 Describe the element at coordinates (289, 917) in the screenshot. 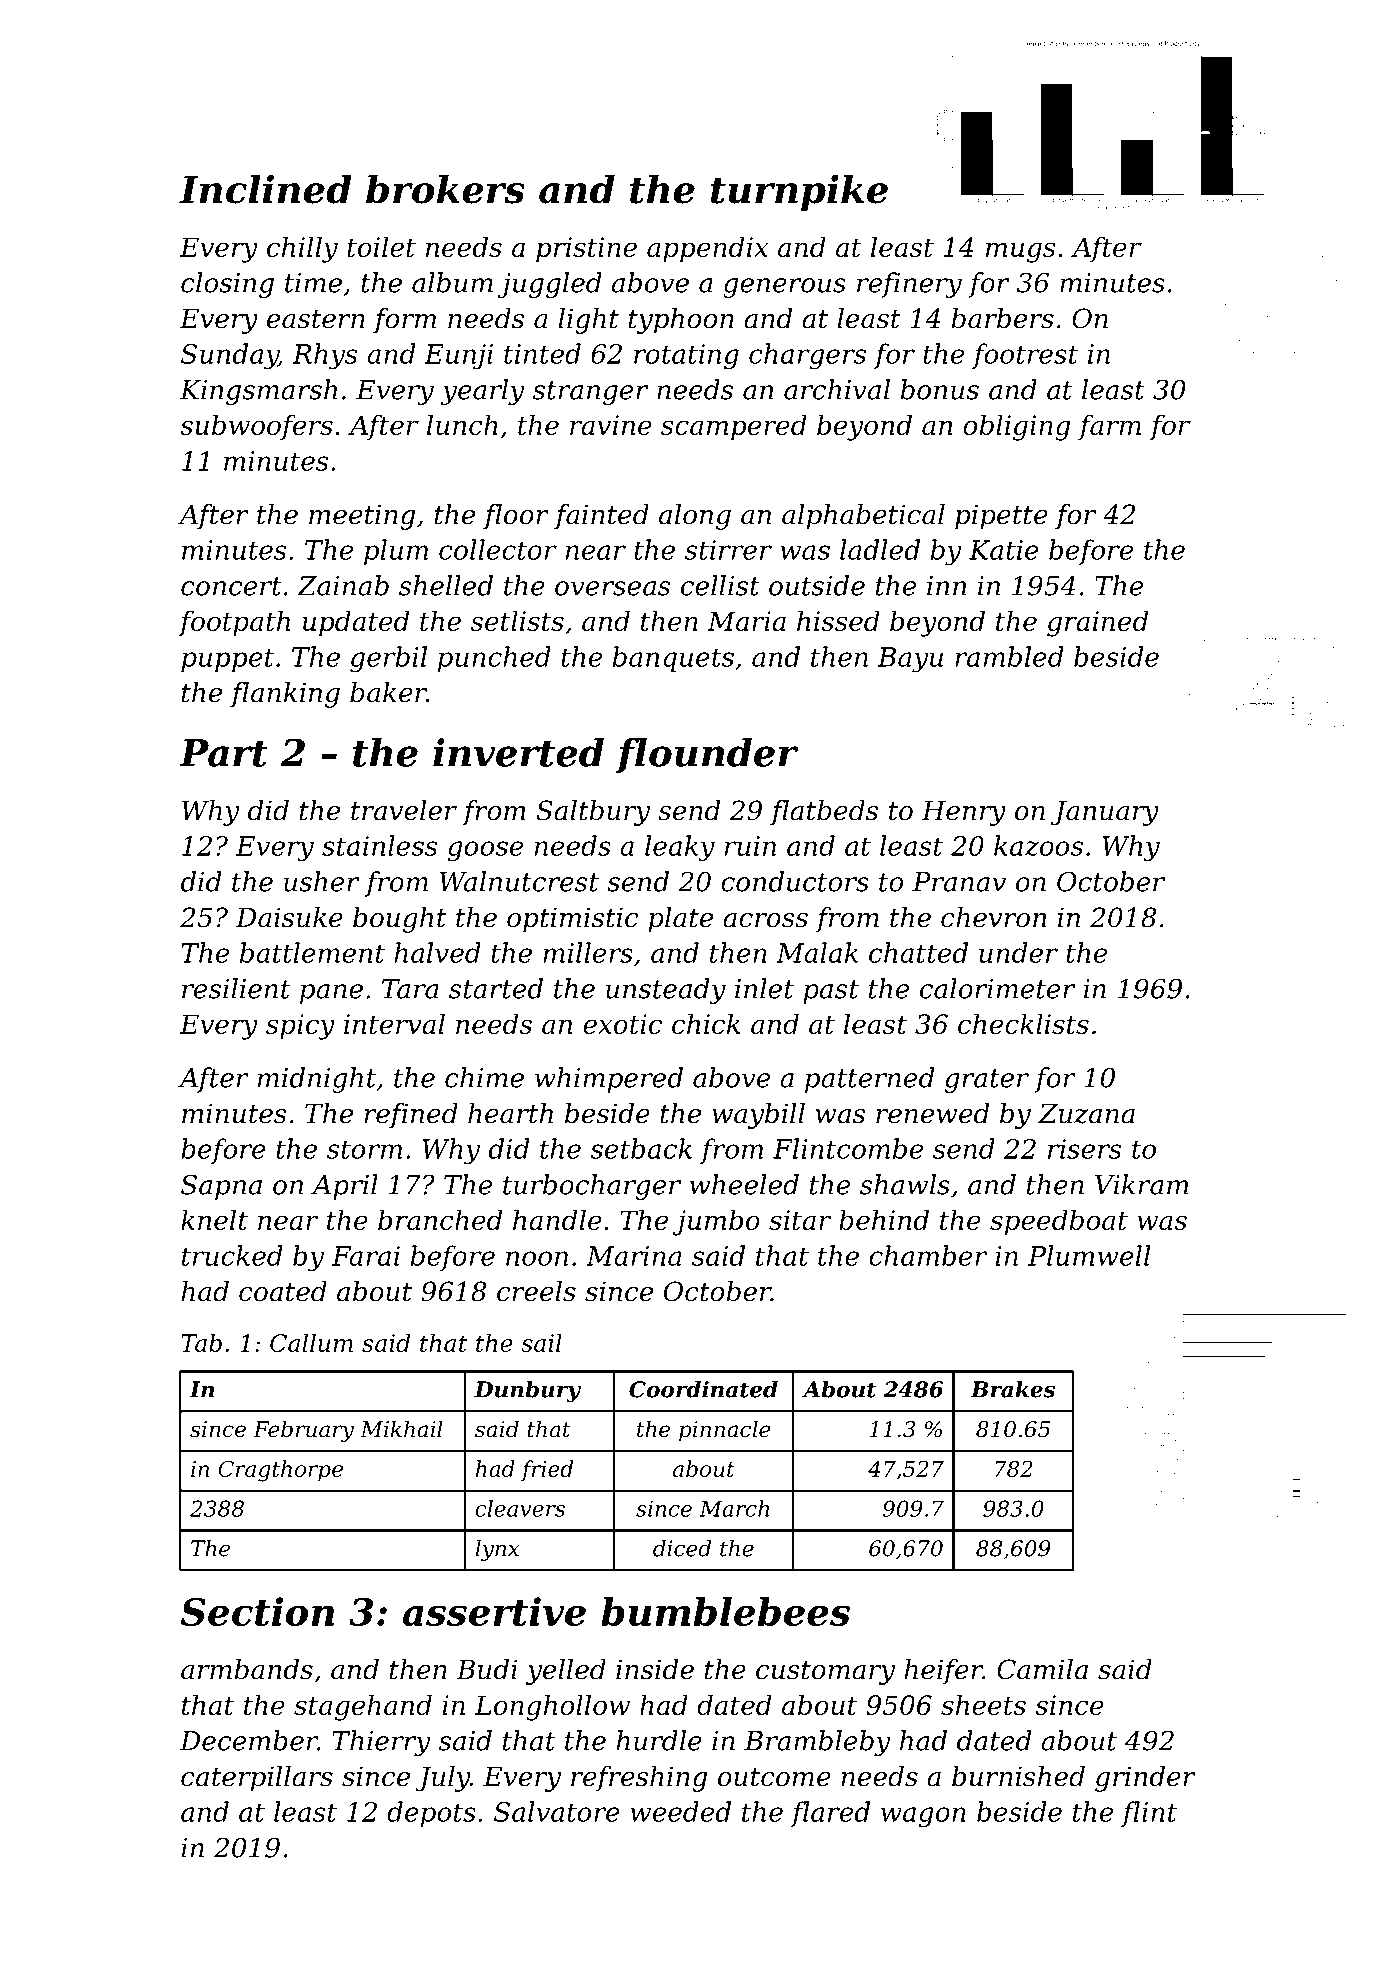

I see `Daisuke` at that location.
